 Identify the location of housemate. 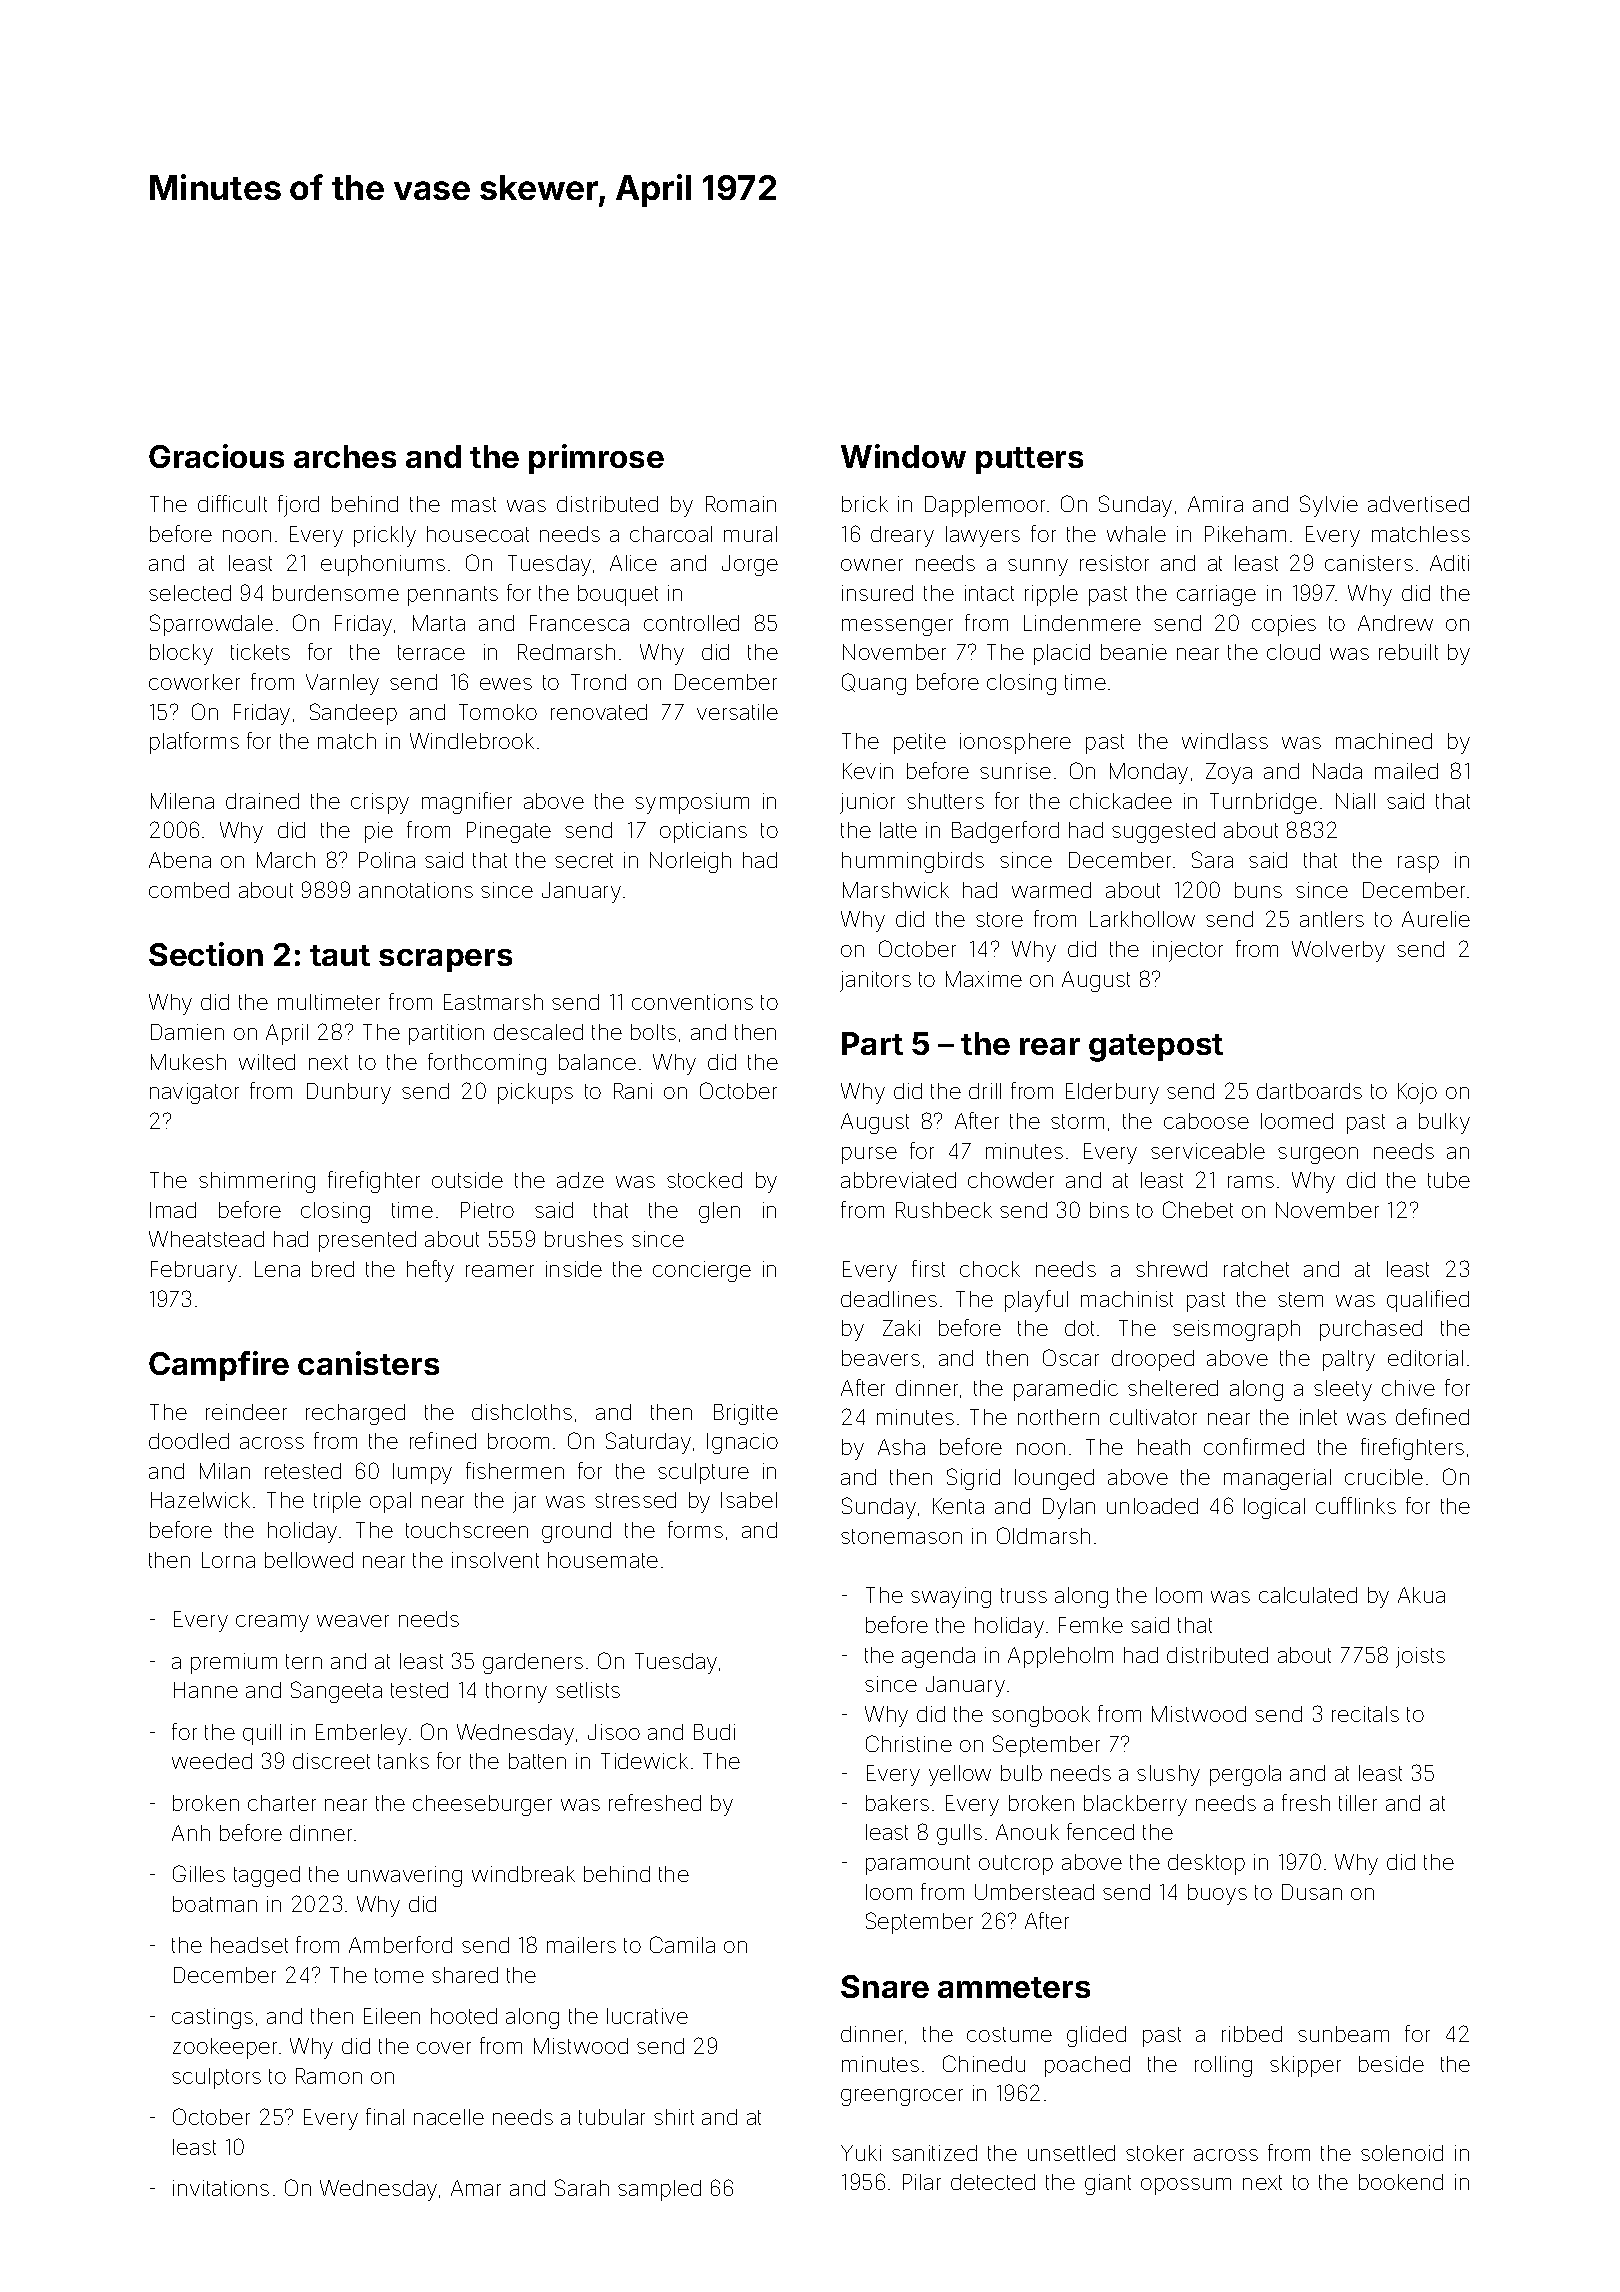
(603, 1560).
